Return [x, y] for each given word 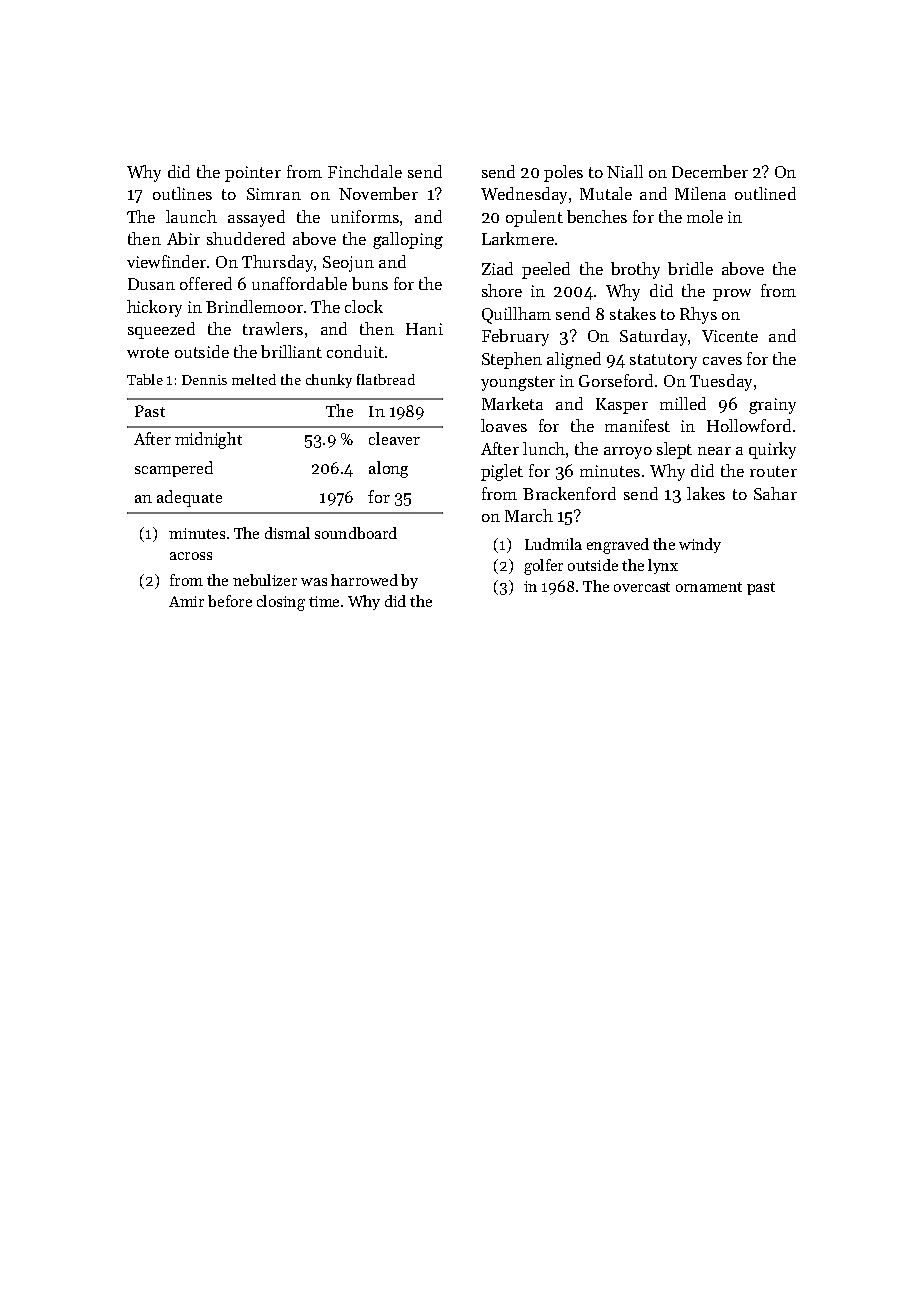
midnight [208, 440]
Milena [700, 193]
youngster [518, 383]
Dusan [151, 284]
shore [502, 290]
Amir [186, 601]
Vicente [730, 336]
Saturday [653, 337]
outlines [182, 193]
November [378, 193]
